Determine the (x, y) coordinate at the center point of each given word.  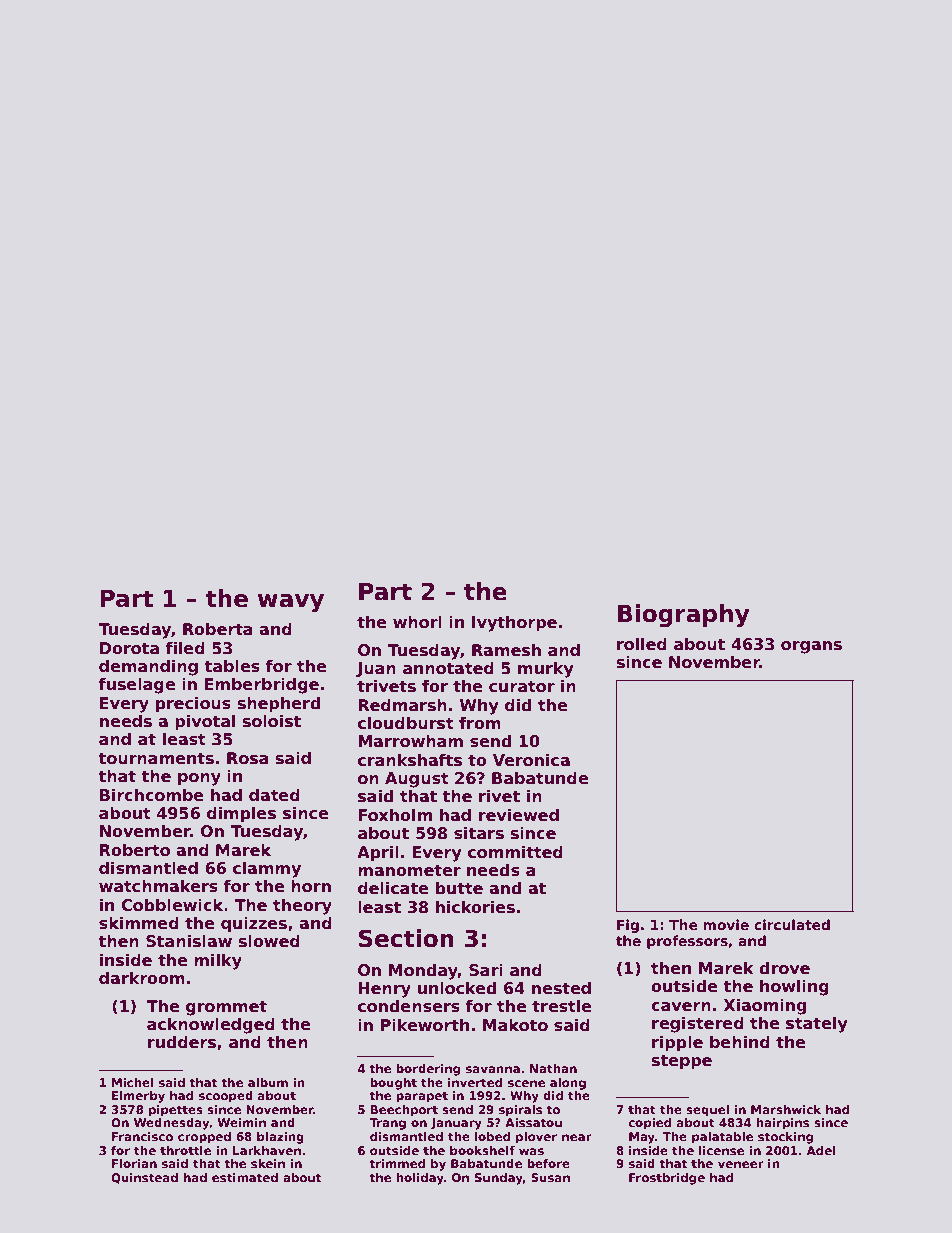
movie (726, 924)
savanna (493, 1069)
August (417, 780)
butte (459, 888)
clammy (267, 869)
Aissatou (533, 1122)
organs (811, 647)
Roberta (218, 629)
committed (515, 852)
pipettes (176, 1111)
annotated (448, 668)
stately (817, 1024)
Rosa (248, 758)
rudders (182, 1042)
